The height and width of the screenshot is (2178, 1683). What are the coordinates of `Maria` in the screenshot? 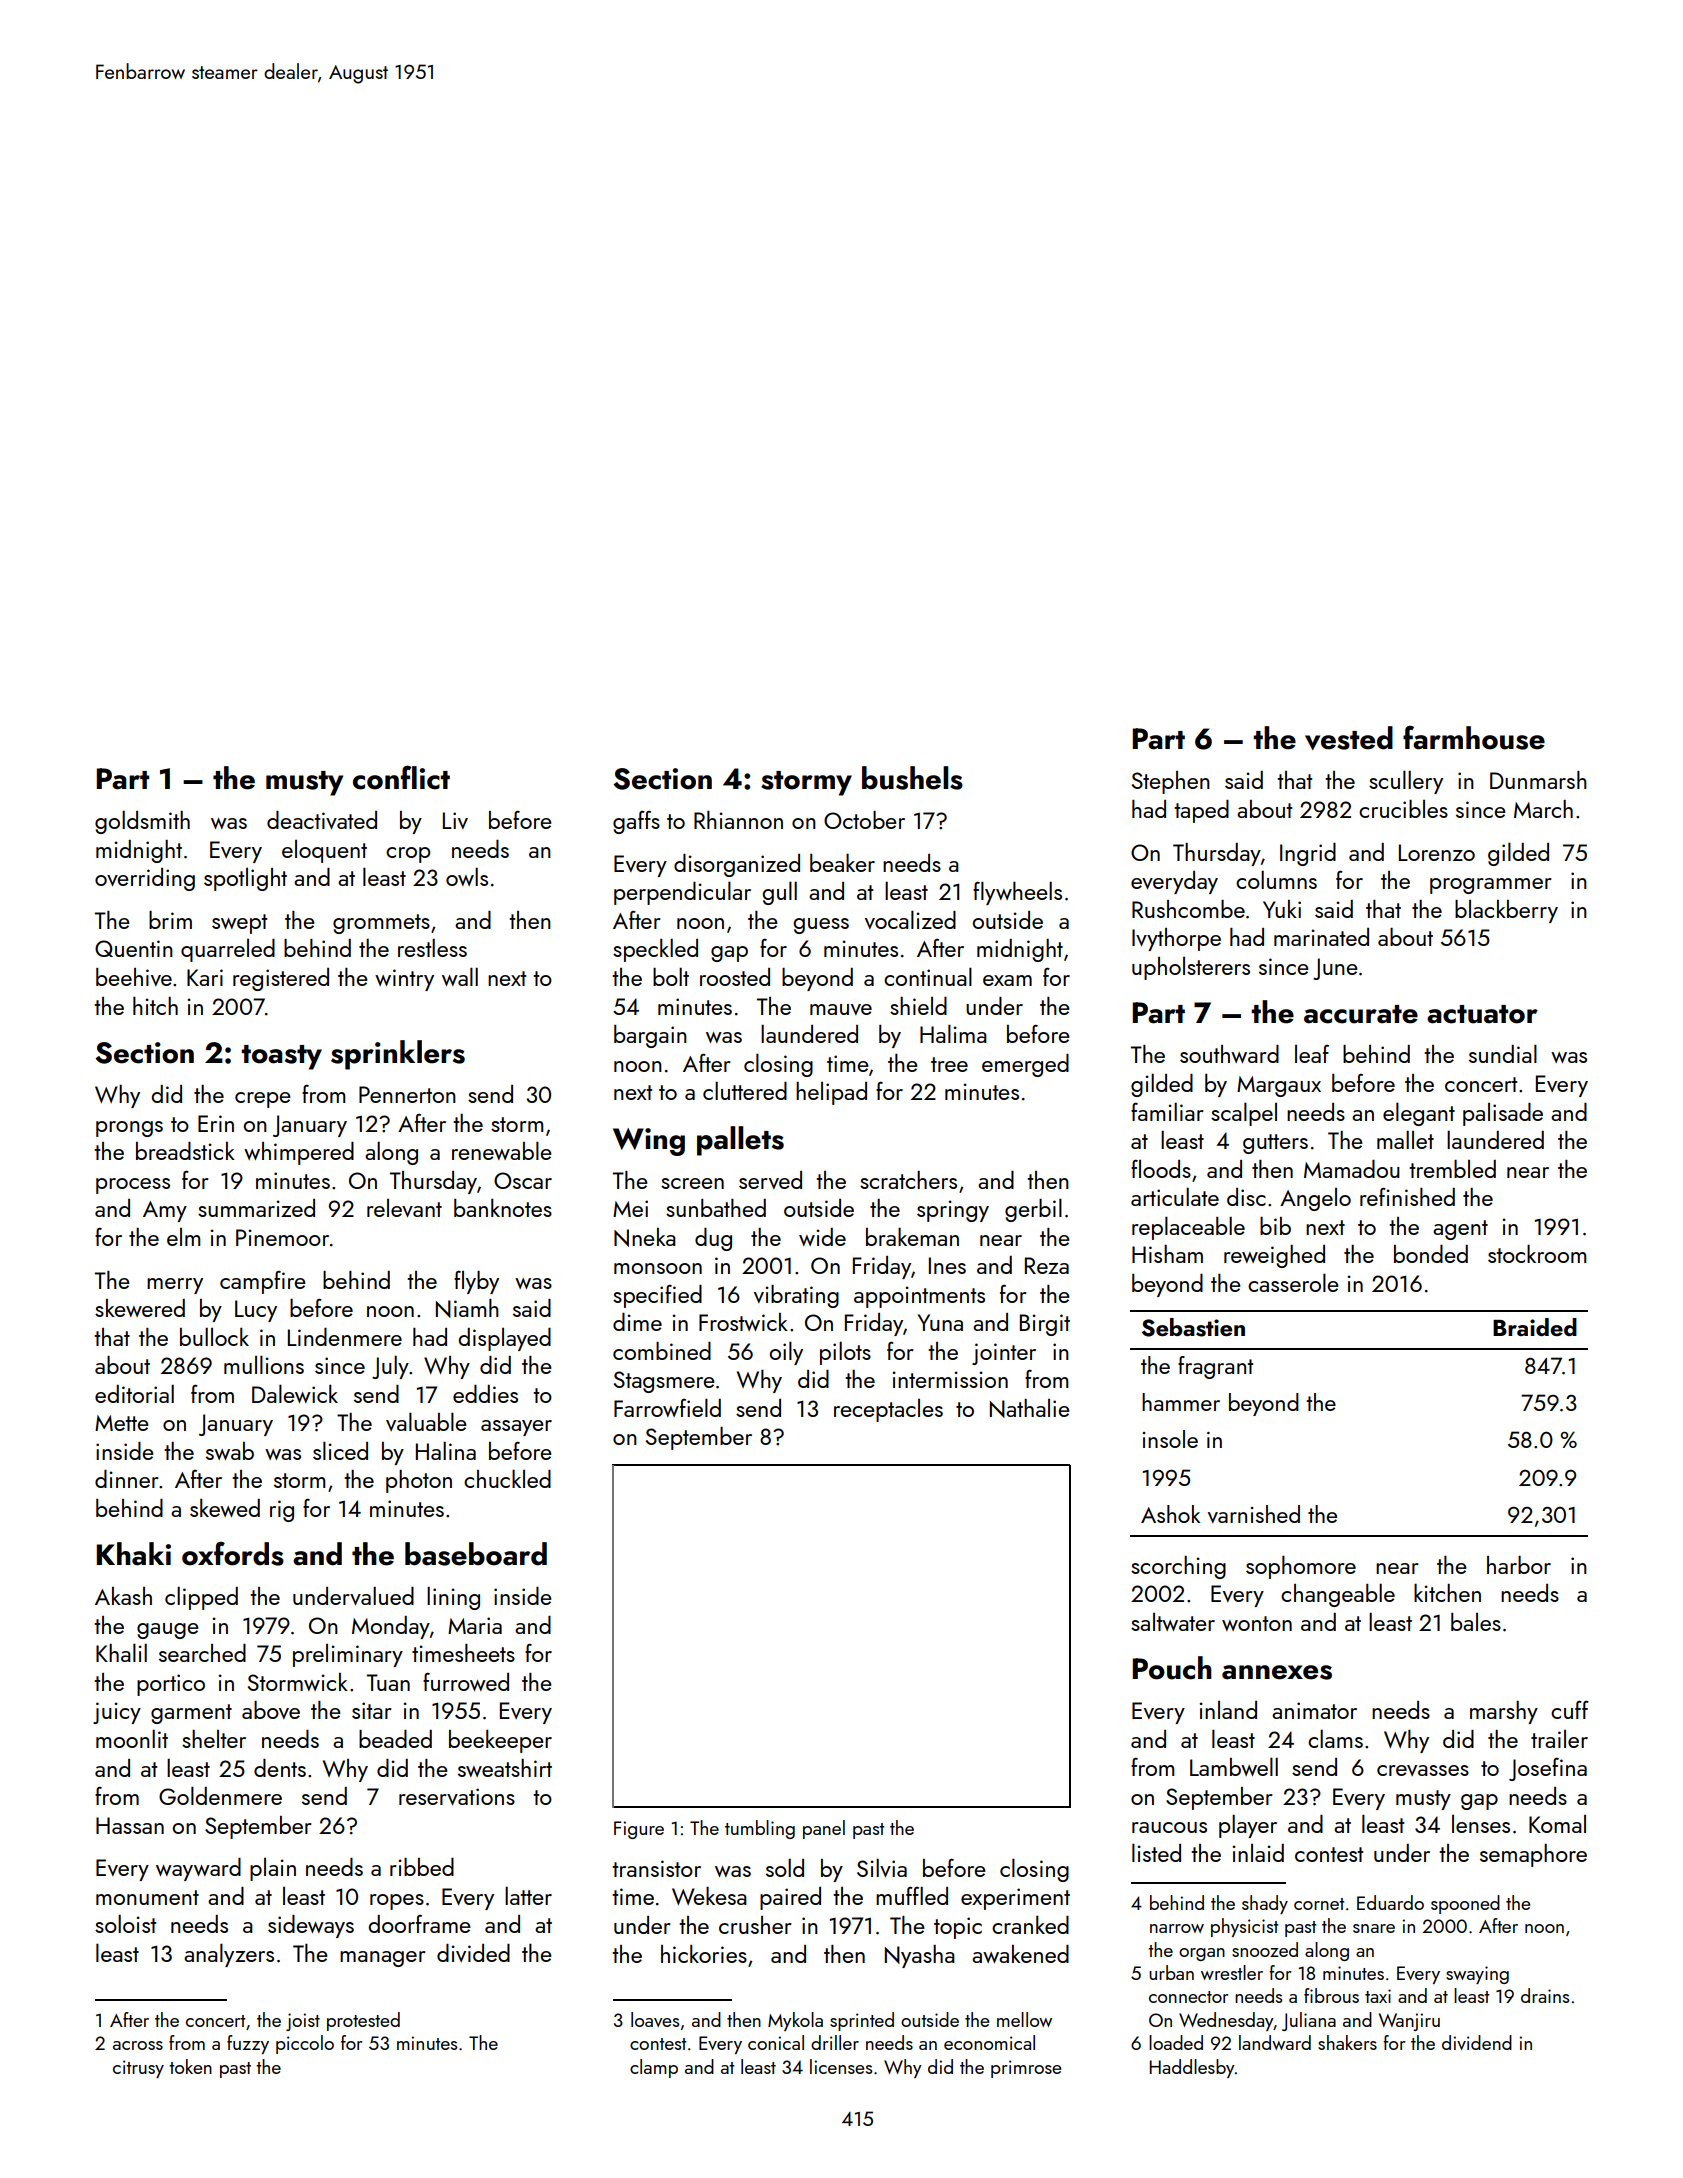 It's located at (475, 1625).
